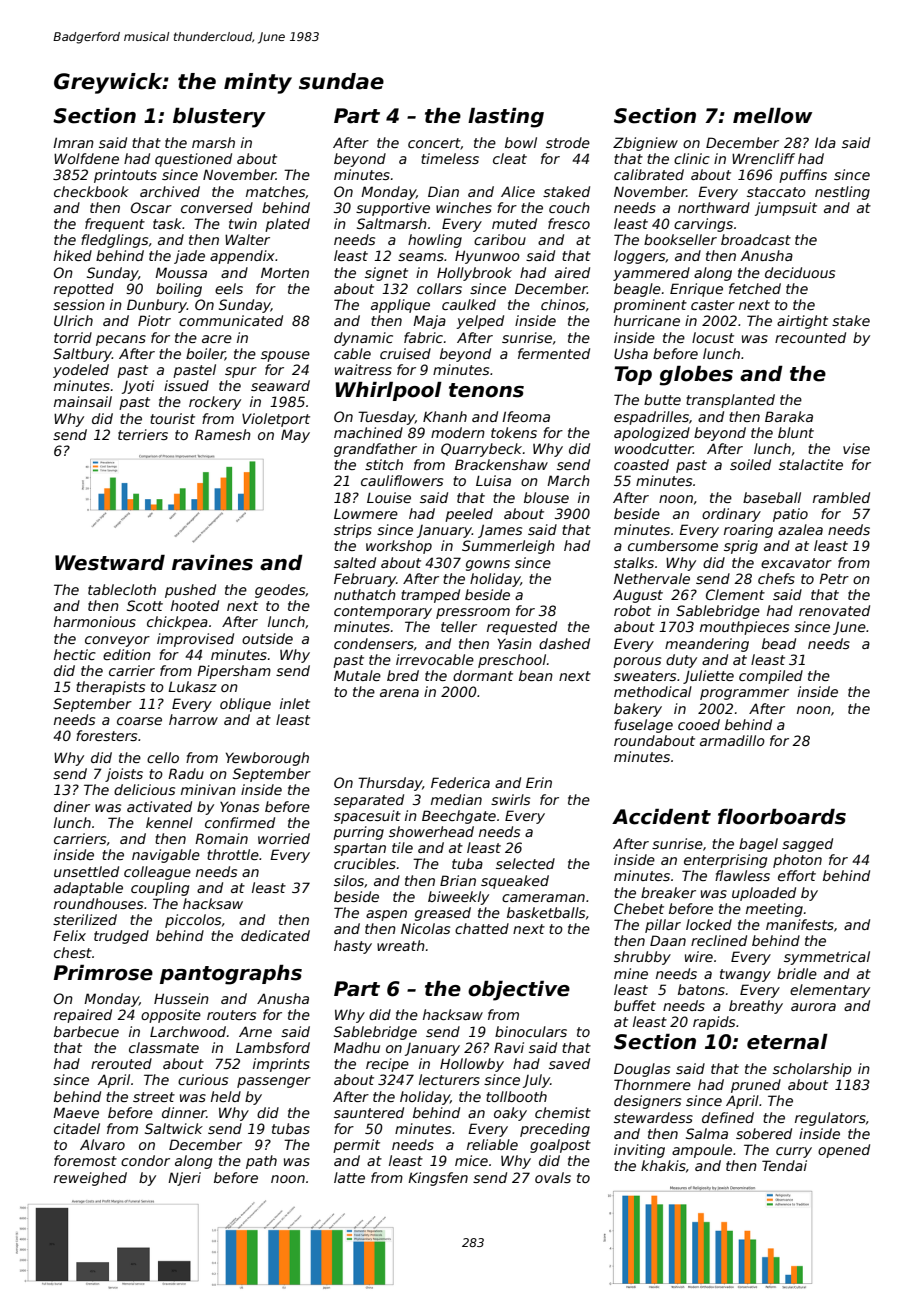  I want to click on compiled, so click(771, 677).
